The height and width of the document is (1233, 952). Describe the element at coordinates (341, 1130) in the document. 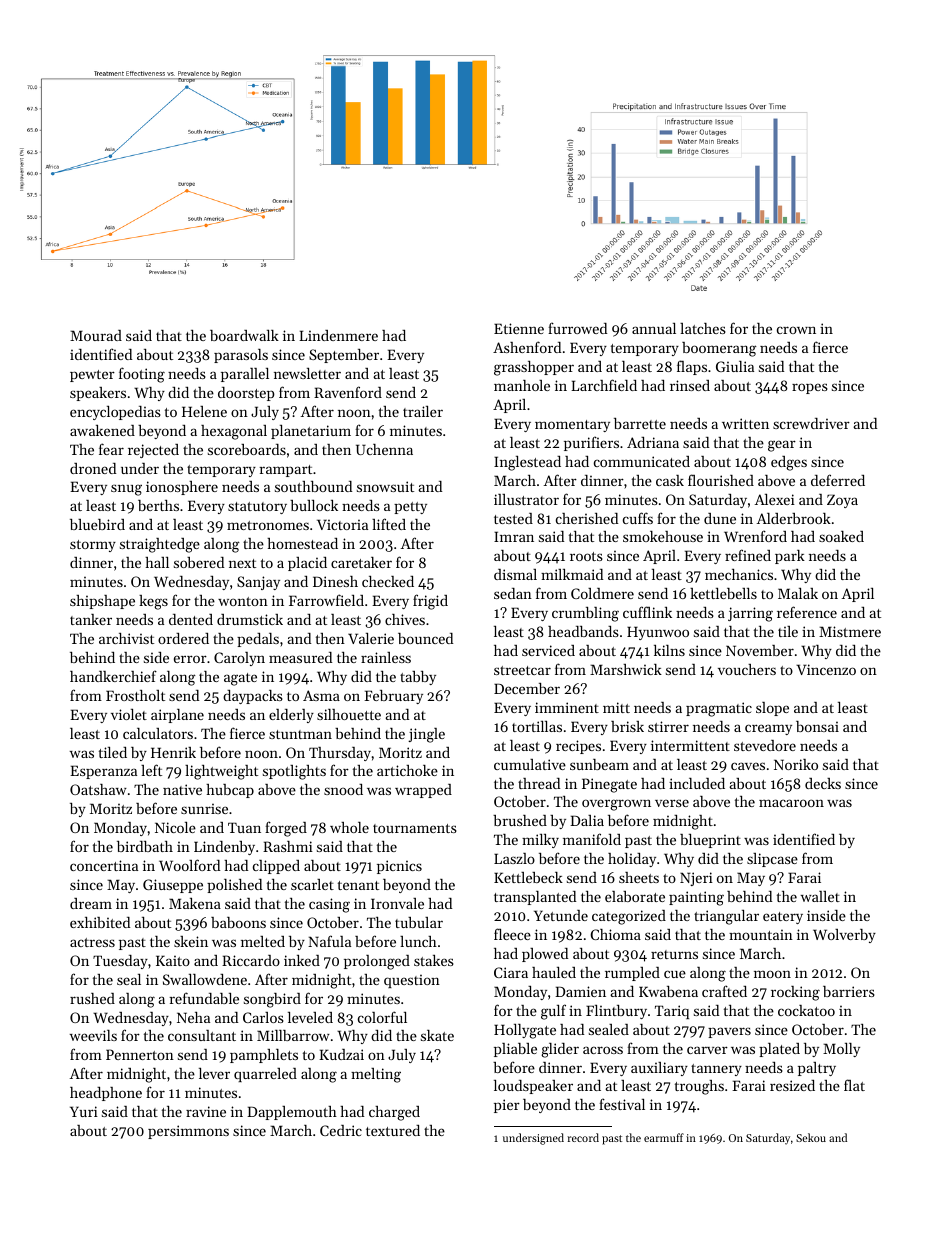

I see `Cedric` at that location.
